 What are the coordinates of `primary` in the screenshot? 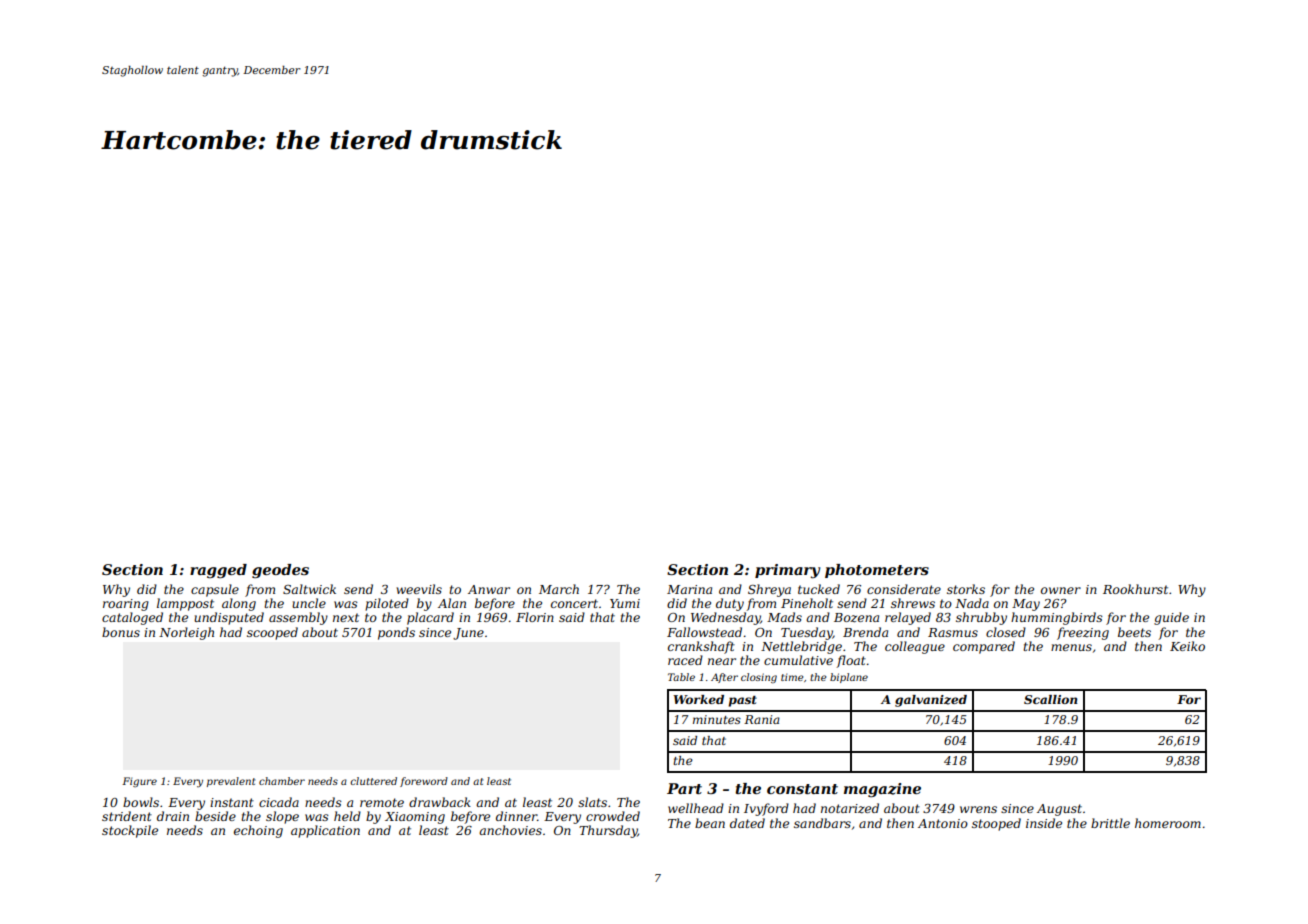 It's located at (787, 571).
